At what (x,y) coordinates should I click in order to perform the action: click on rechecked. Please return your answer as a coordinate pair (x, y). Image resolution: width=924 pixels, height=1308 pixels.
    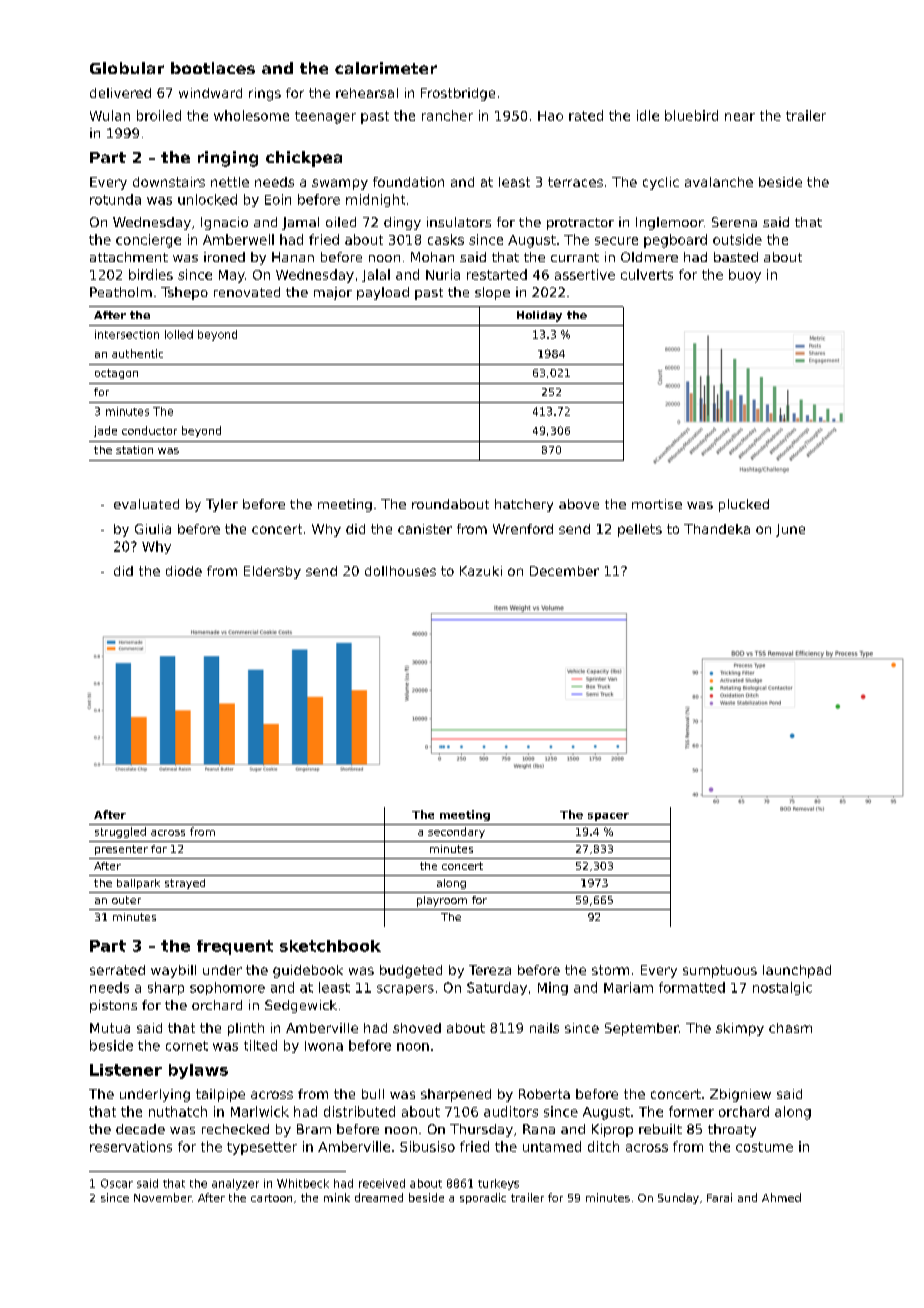
    Looking at the image, I should click on (235, 1129).
